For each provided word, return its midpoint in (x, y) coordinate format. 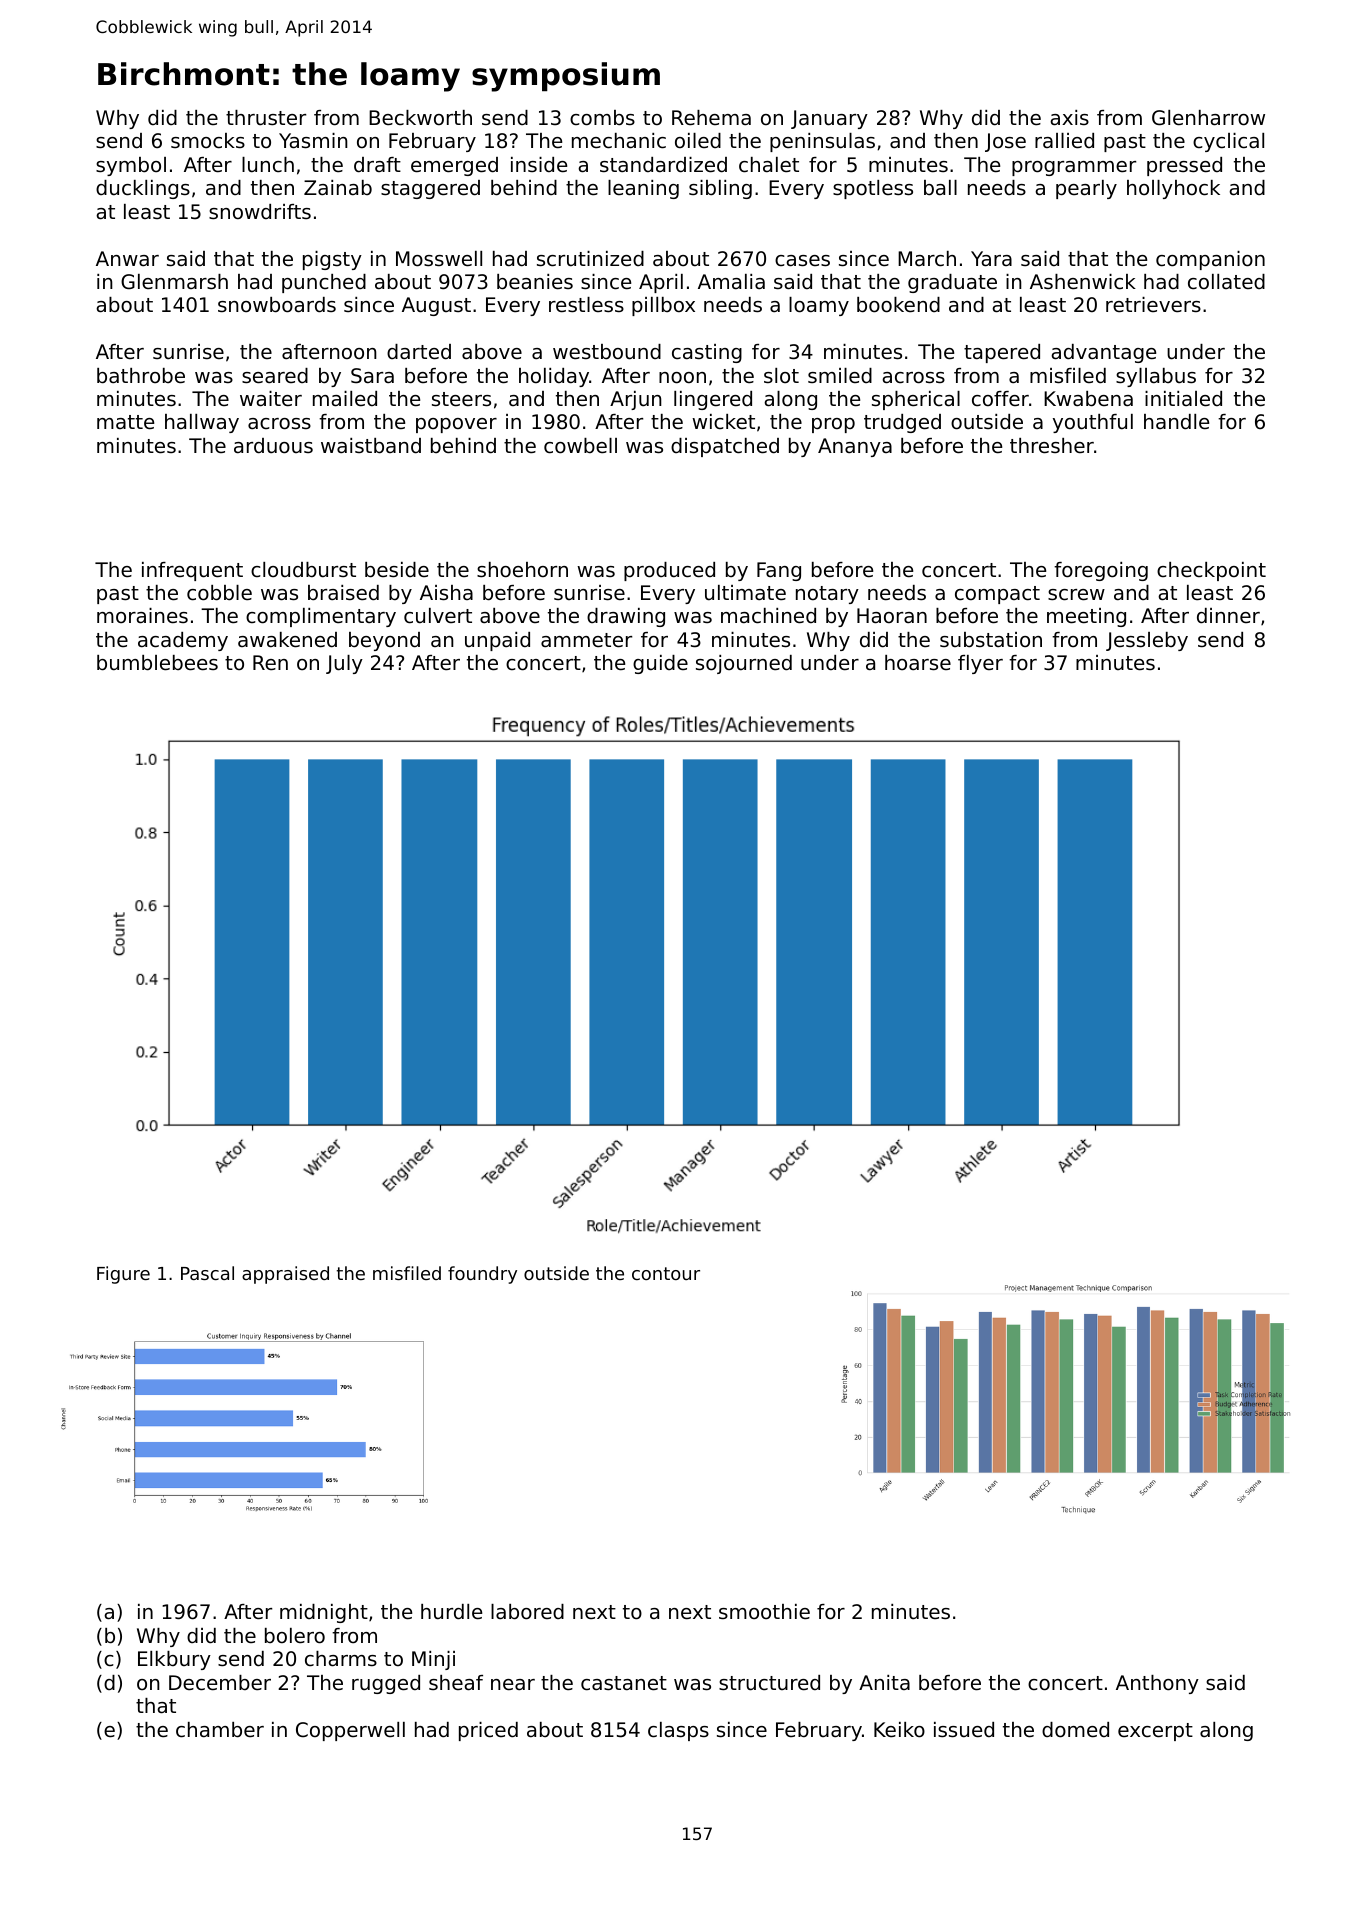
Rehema (711, 118)
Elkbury (174, 1660)
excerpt (1155, 1732)
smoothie (764, 1612)
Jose (1005, 142)
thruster (266, 118)
